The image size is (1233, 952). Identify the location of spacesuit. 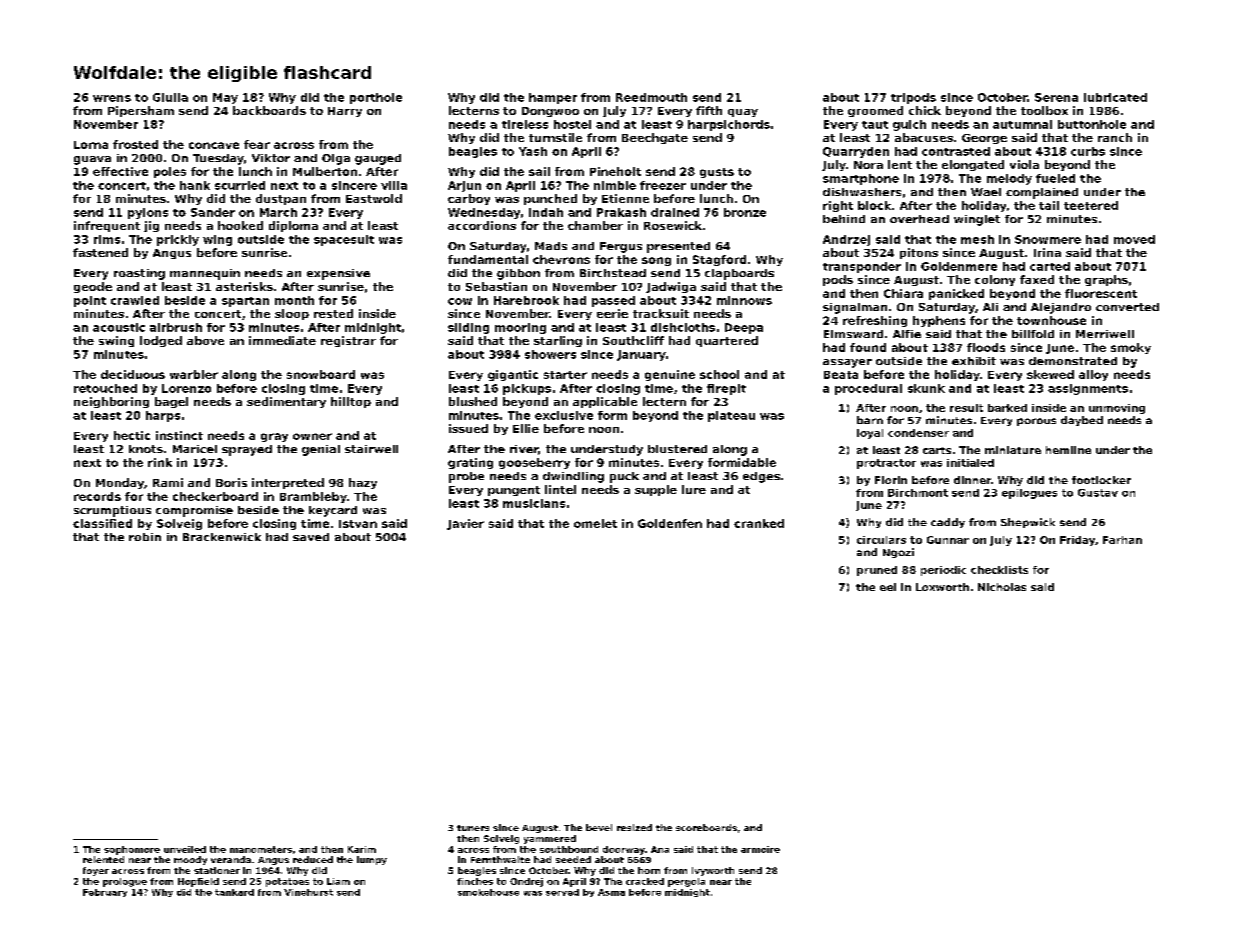
(344, 240).
